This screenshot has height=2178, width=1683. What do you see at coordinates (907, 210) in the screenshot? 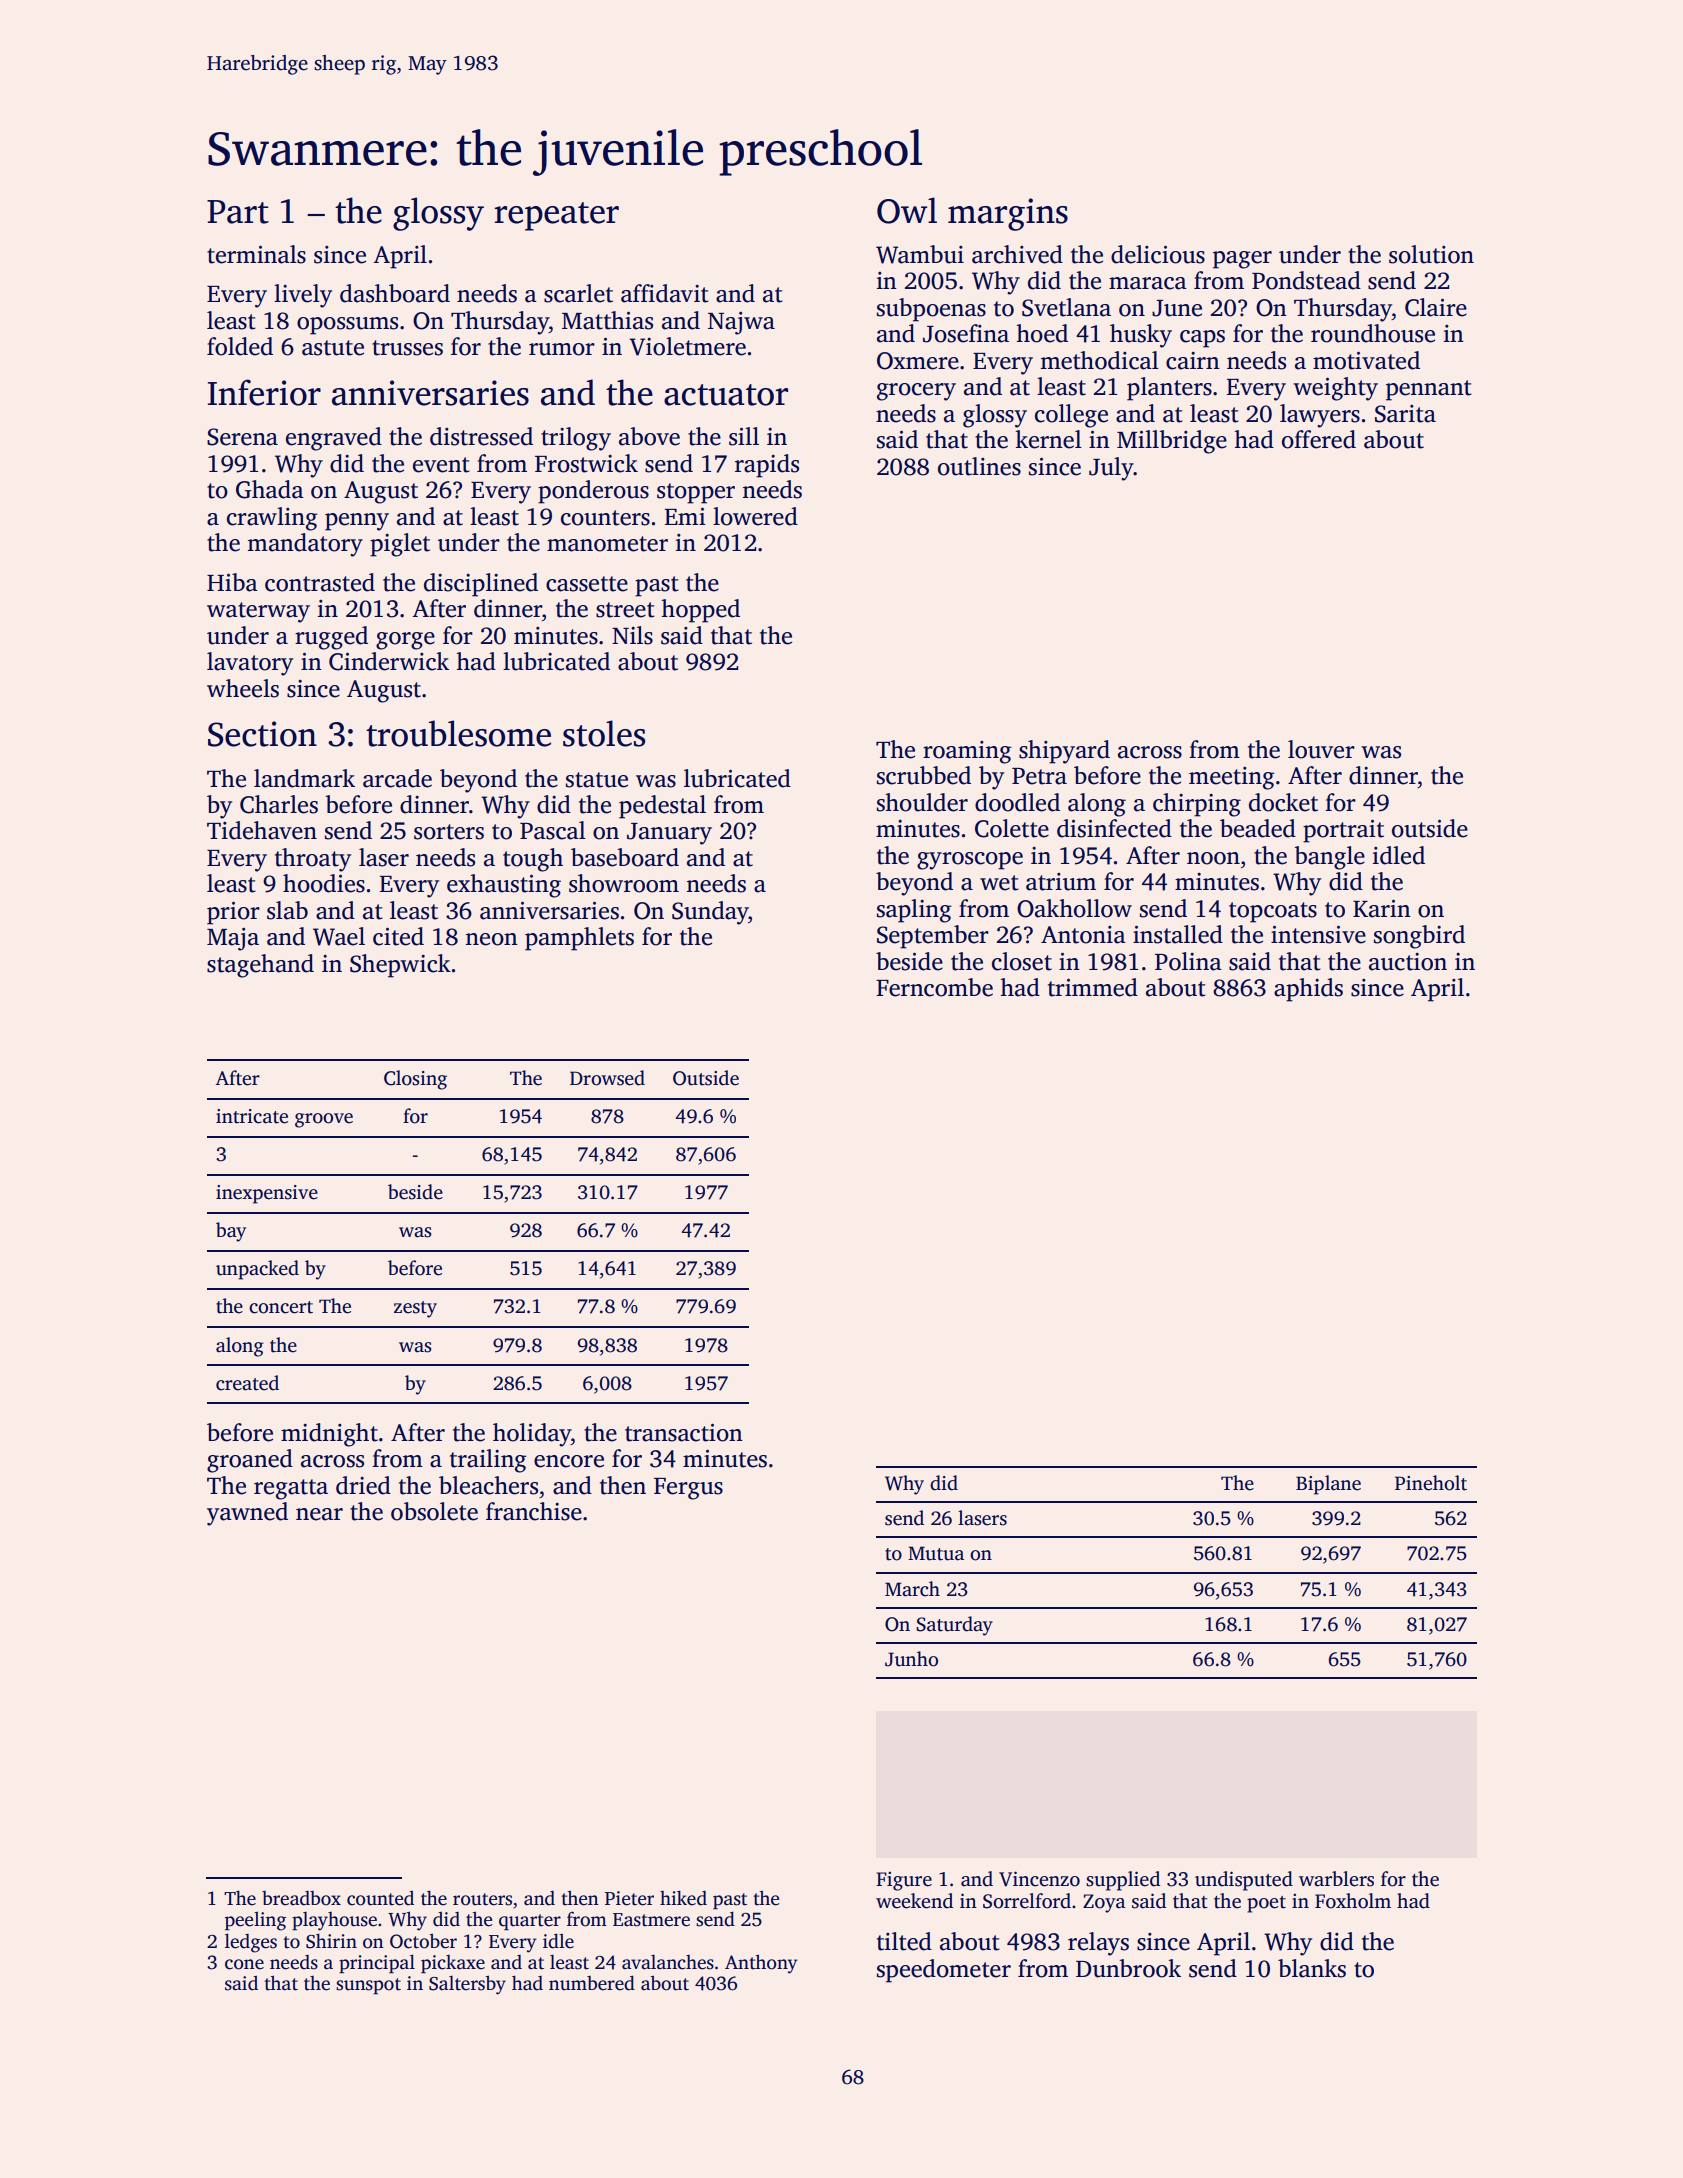
I see `Owl` at bounding box center [907, 210].
